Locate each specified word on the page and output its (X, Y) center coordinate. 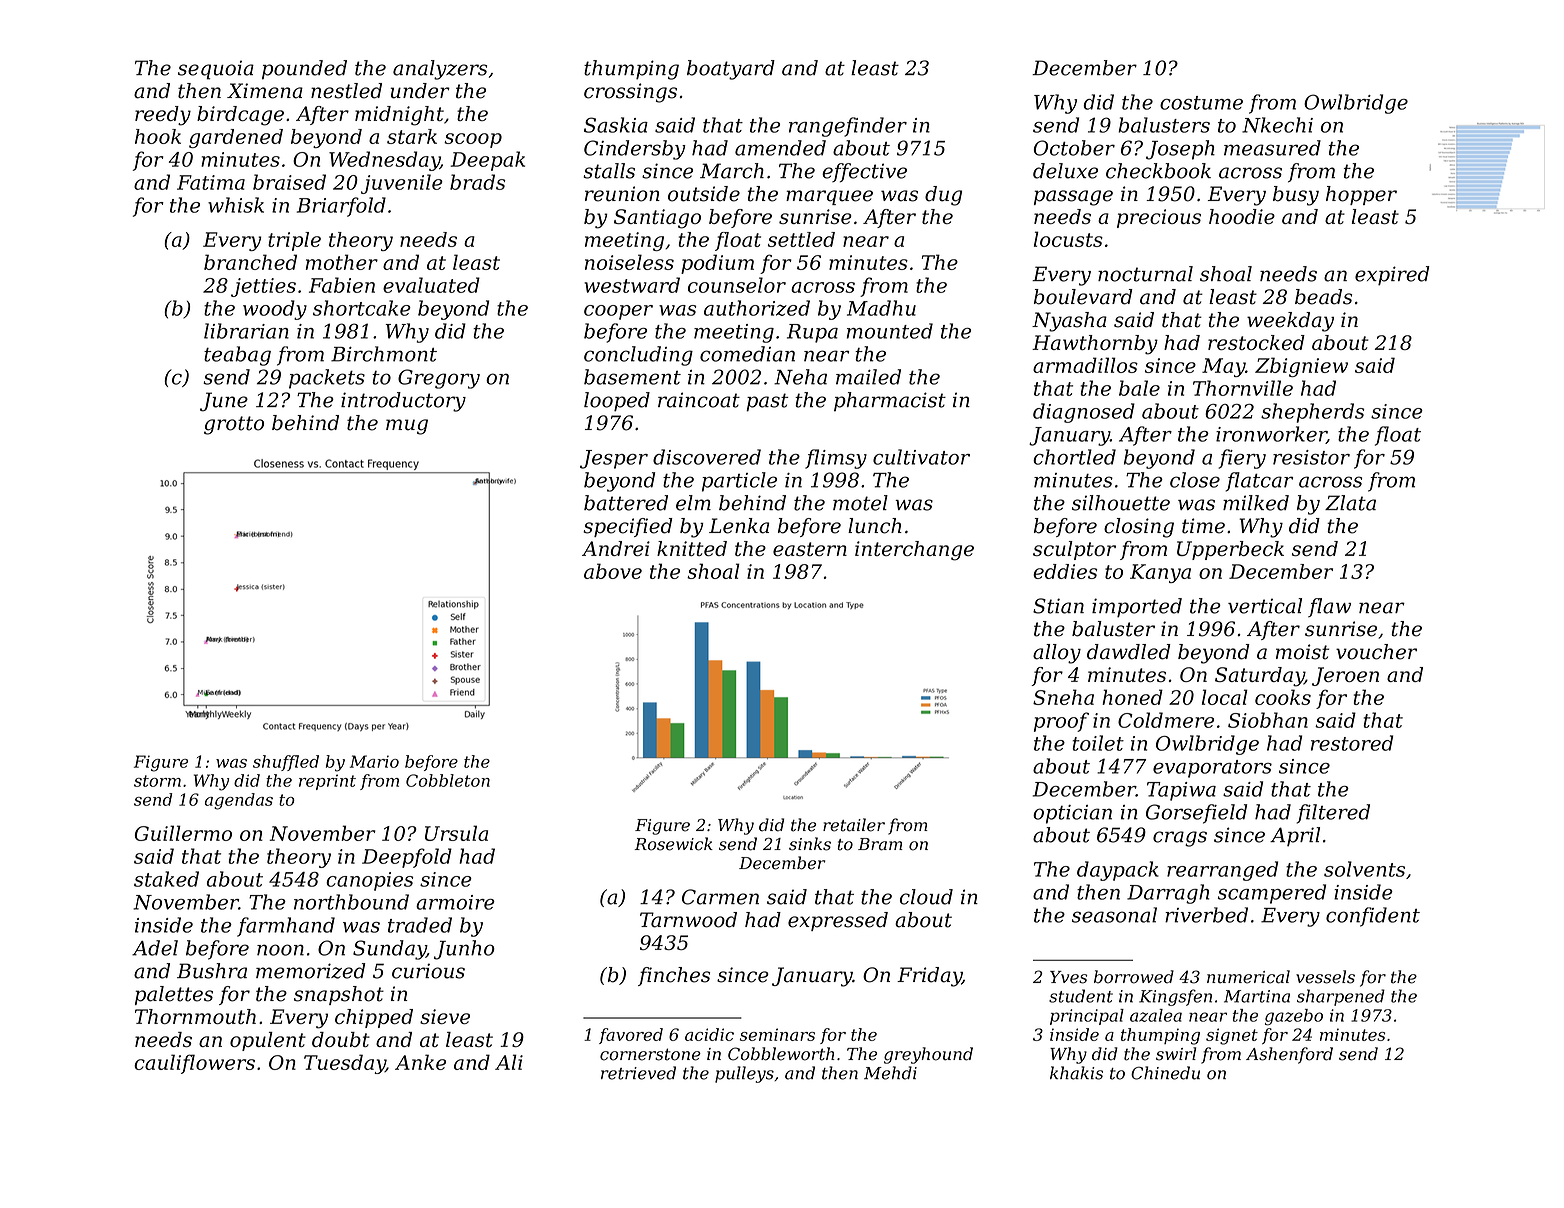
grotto (234, 425)
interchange (914, 551)
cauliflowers (194, 1064)
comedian (747, 354)
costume (1201, 103)
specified (628, 527)
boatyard (731, 70)
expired (1392, 276)
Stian (1058, 606)
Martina (1257, 996)
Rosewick (674, 844)
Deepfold (407, 858)
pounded (304, 70)
